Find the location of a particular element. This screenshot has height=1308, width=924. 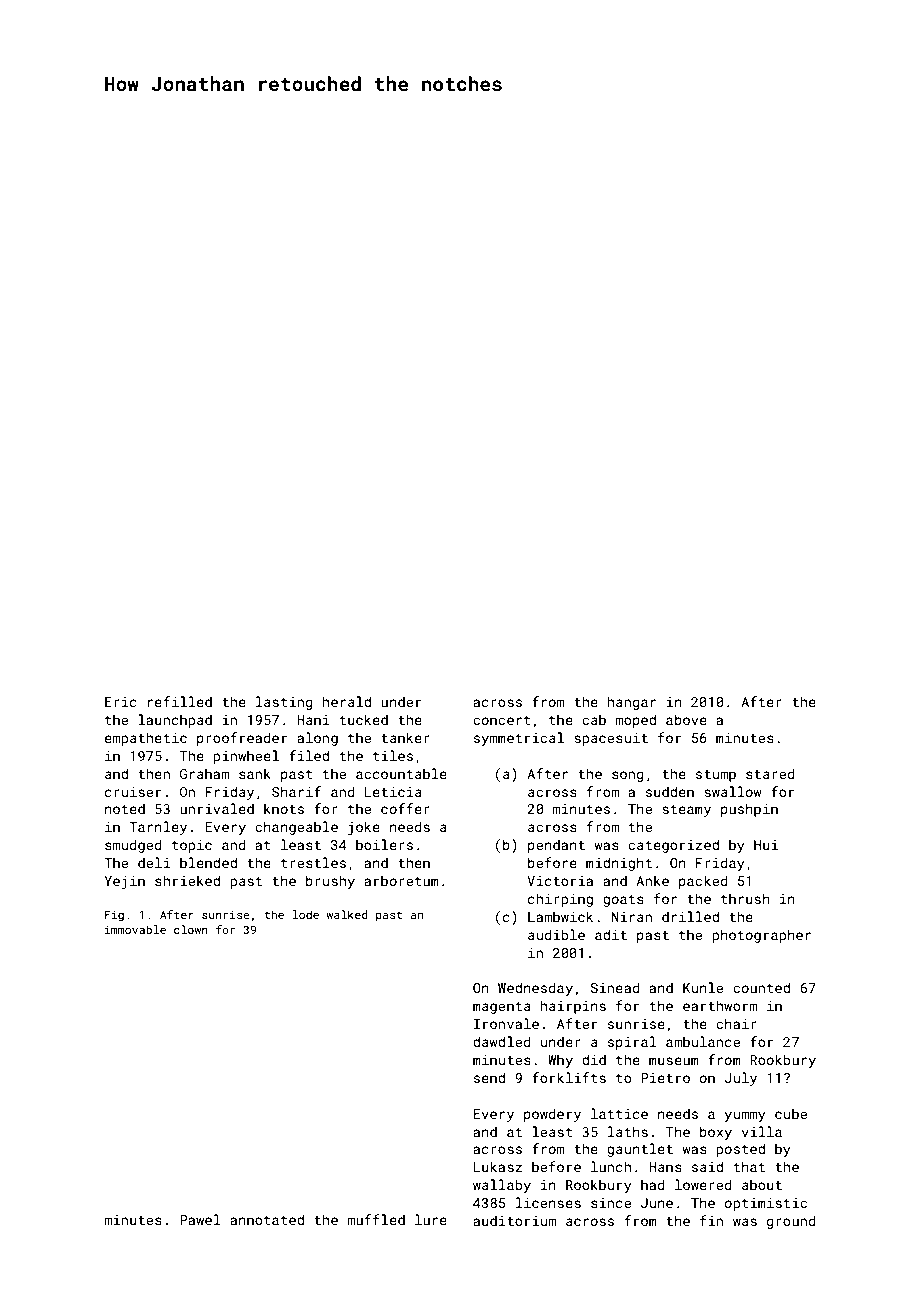

dawdled is located at coordinates (502, 1041).
